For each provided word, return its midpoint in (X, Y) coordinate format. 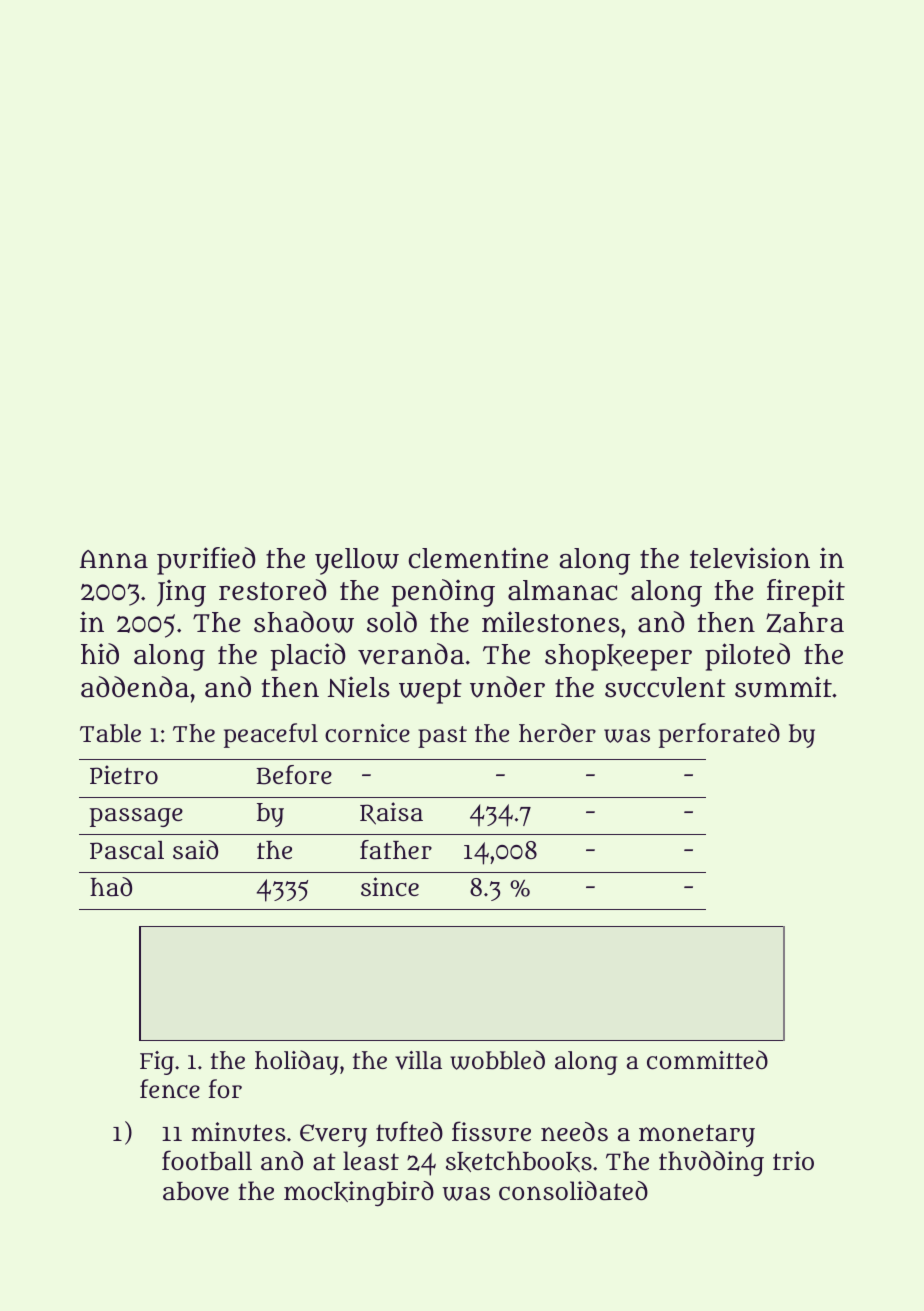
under (507, 687)
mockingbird (359, 1193)
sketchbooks (519, 1161)
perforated (719, 735)
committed (707, 1059)
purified (206, 561)
